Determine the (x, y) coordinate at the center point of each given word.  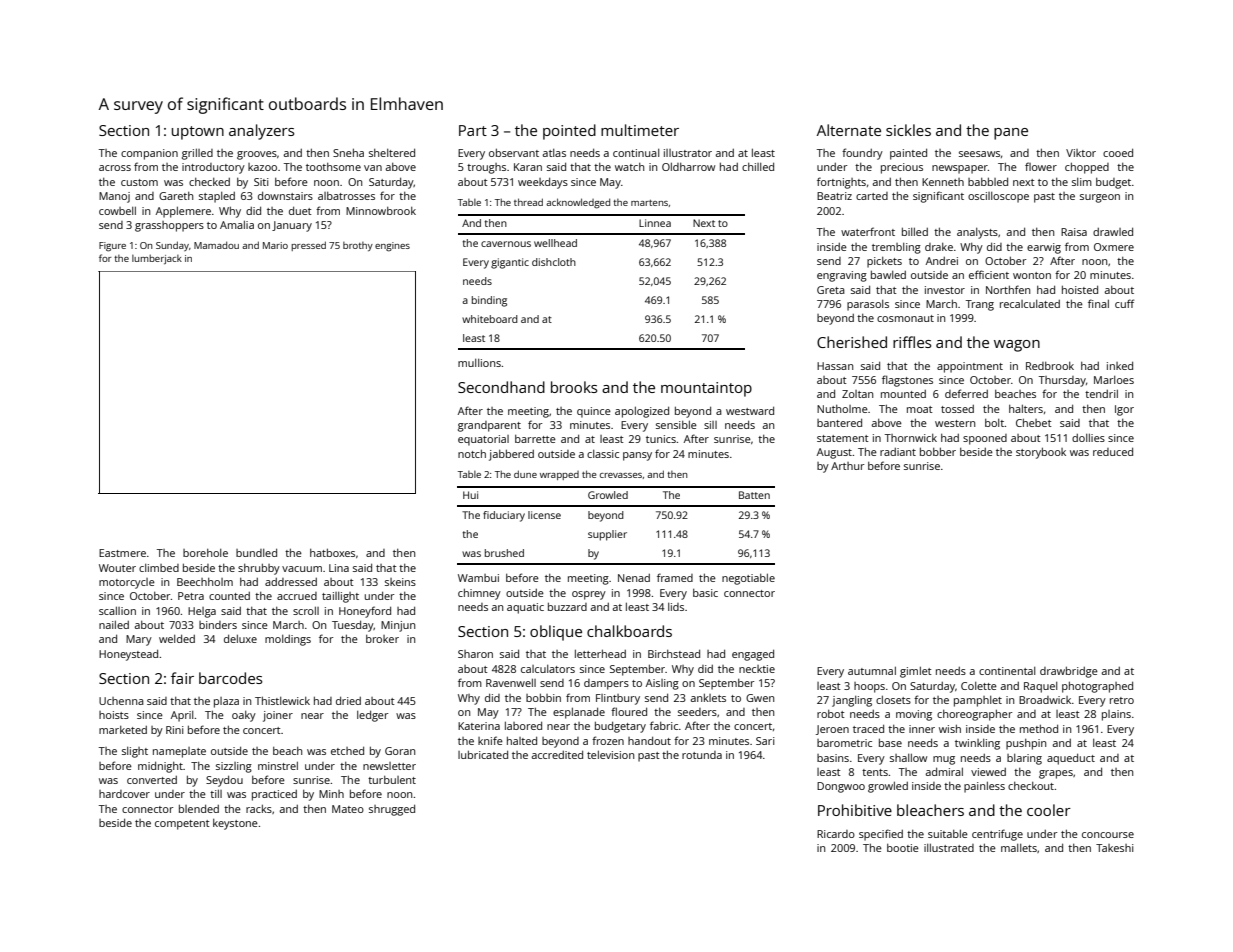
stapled (217, 197)
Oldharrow (688, 166)
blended (199, 808)
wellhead (555, 243)
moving (914, 715)
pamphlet (978, 701)
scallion (117, 610)
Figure (112, 247)
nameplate (179, 752)
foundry (862, 154)
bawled (888, 274)
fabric (664, 725)
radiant (898, 452)
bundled (256, 552)
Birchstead (674, 653)
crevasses (621, 475)
